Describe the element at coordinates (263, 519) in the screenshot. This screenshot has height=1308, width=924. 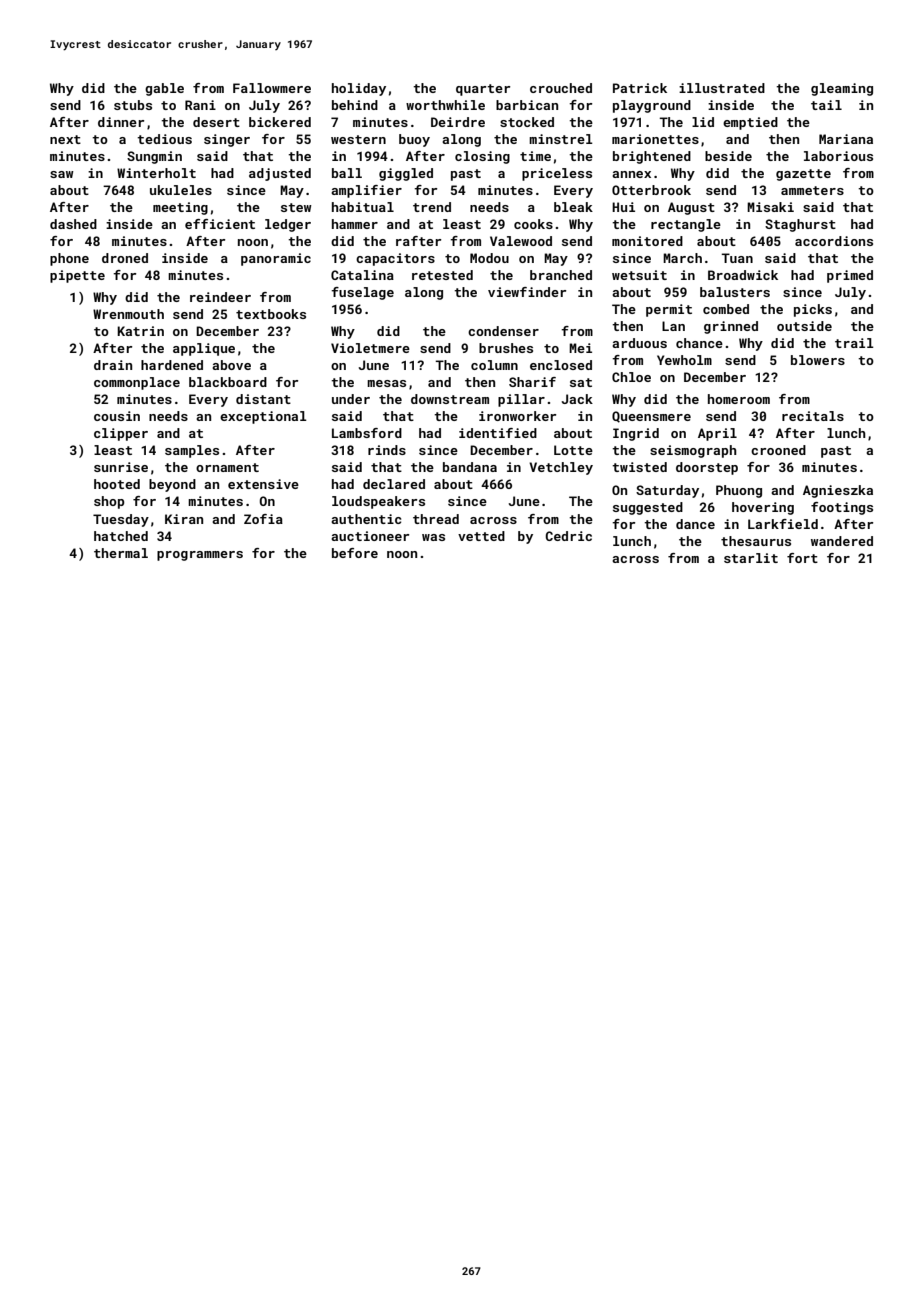
I see `Zofia` at that location.
